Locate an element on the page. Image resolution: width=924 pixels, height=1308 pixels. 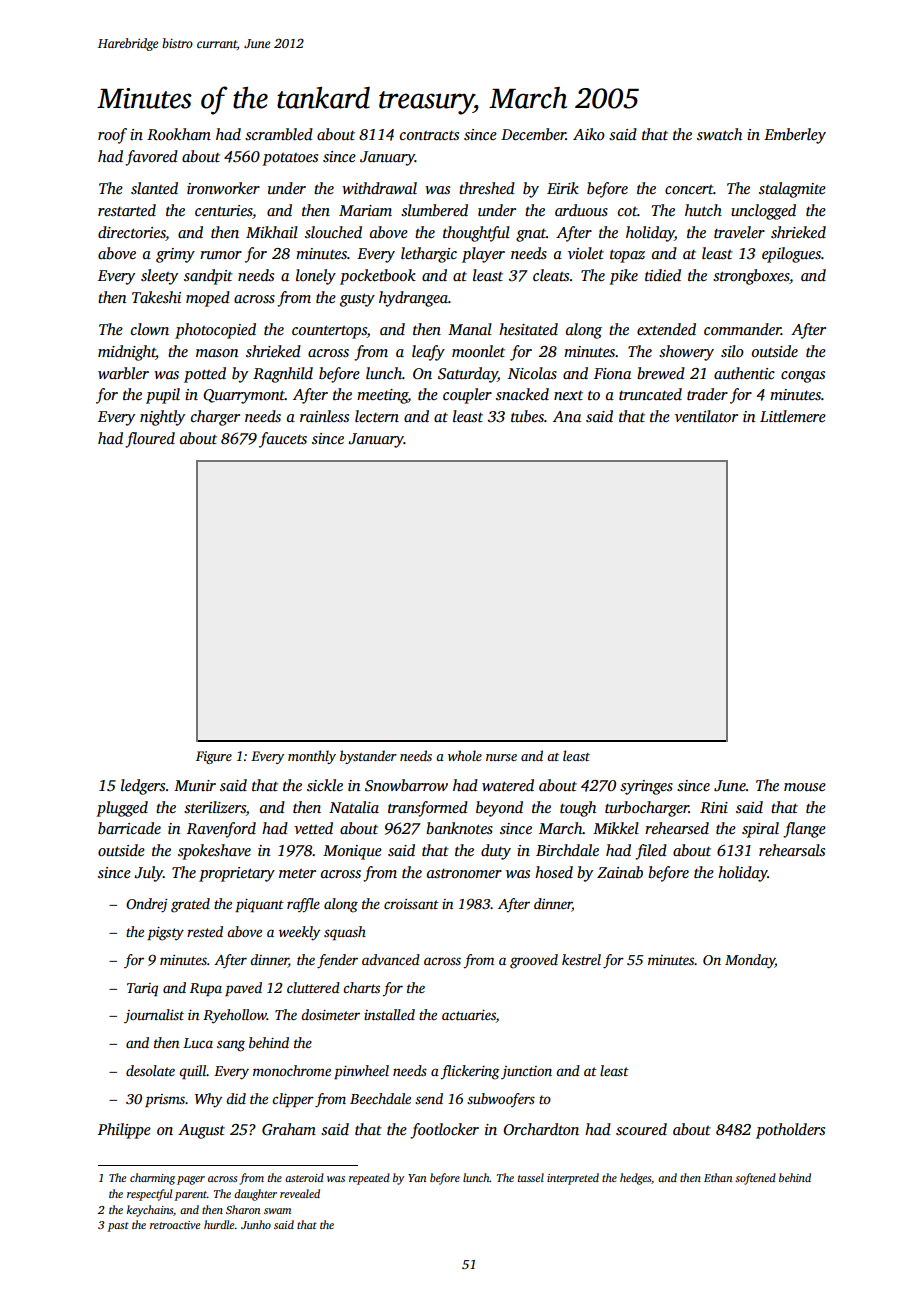
actuaries is located at coordinates (469, 1015).
